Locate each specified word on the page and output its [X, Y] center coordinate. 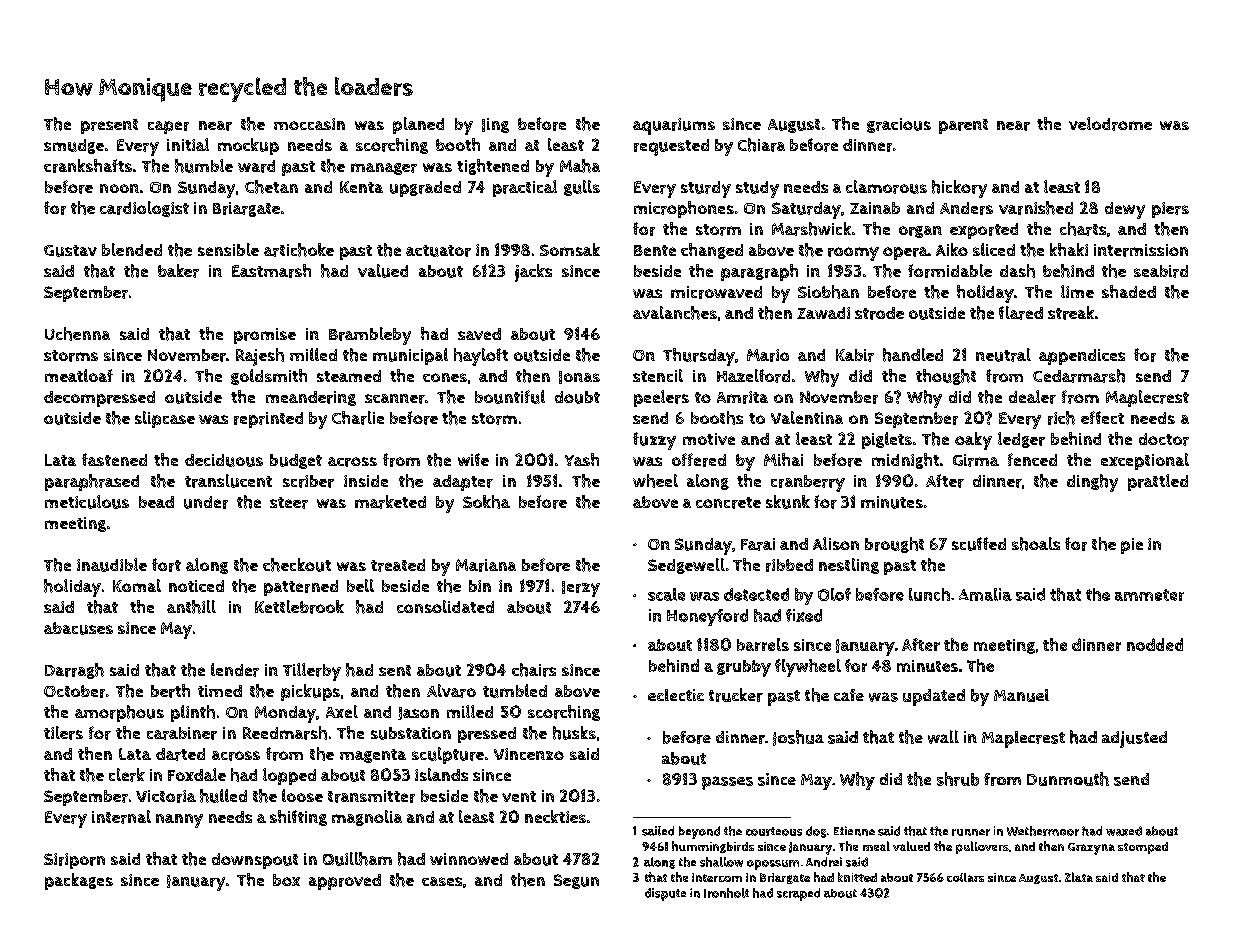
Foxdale [197, 774]
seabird [1161, 271]
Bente [655, 250]
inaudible [112, 565]
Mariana [486, 565]
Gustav [70, 251]
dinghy [1092, 483]
